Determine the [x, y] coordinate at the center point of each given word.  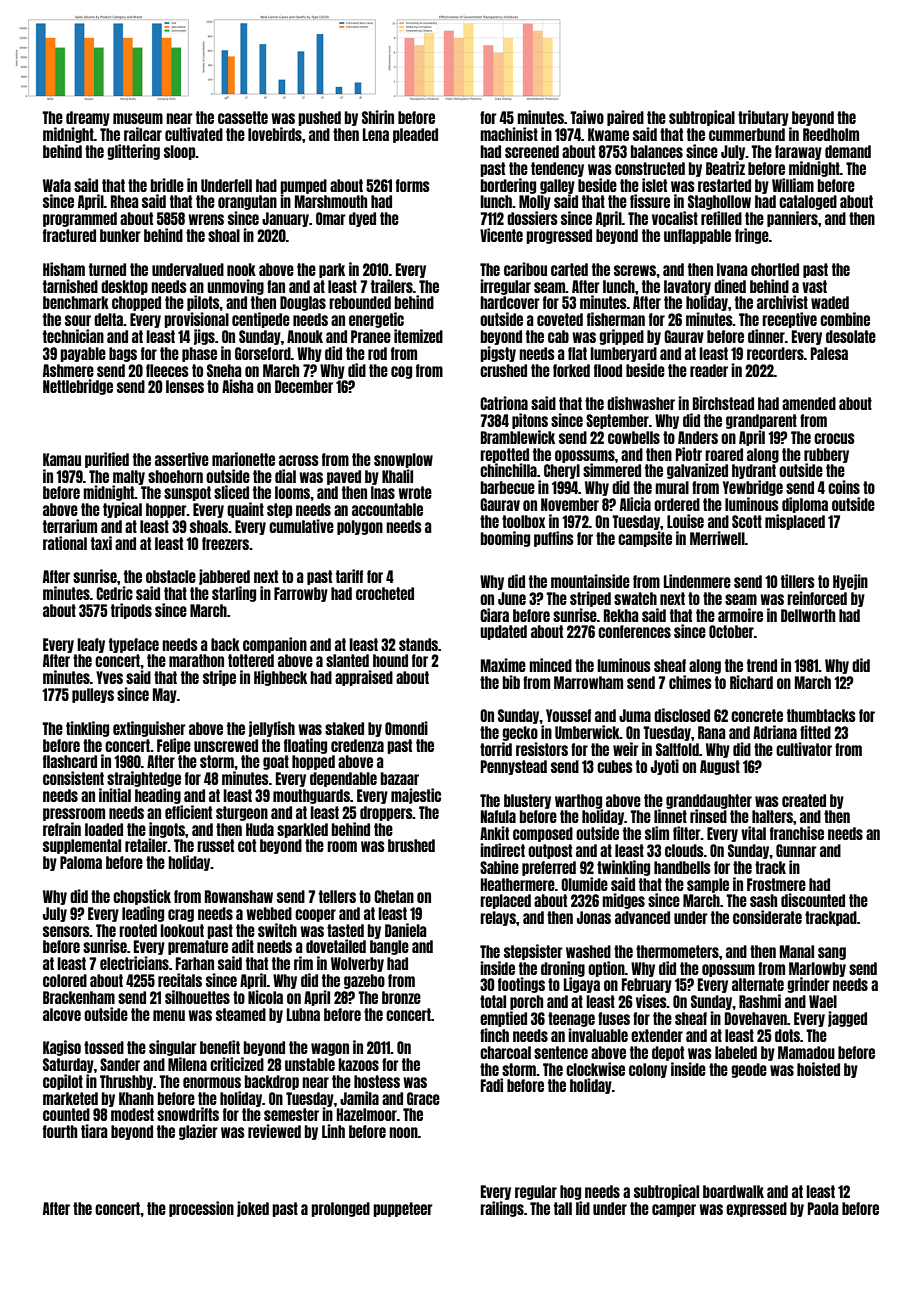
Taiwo [587, 117]
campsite [645, 539]
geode [749, 1070]
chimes [690, 682]
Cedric [114, 593]
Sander [120, 1064]
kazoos [358, 1064]
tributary [763, 118]
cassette [243, 117]
